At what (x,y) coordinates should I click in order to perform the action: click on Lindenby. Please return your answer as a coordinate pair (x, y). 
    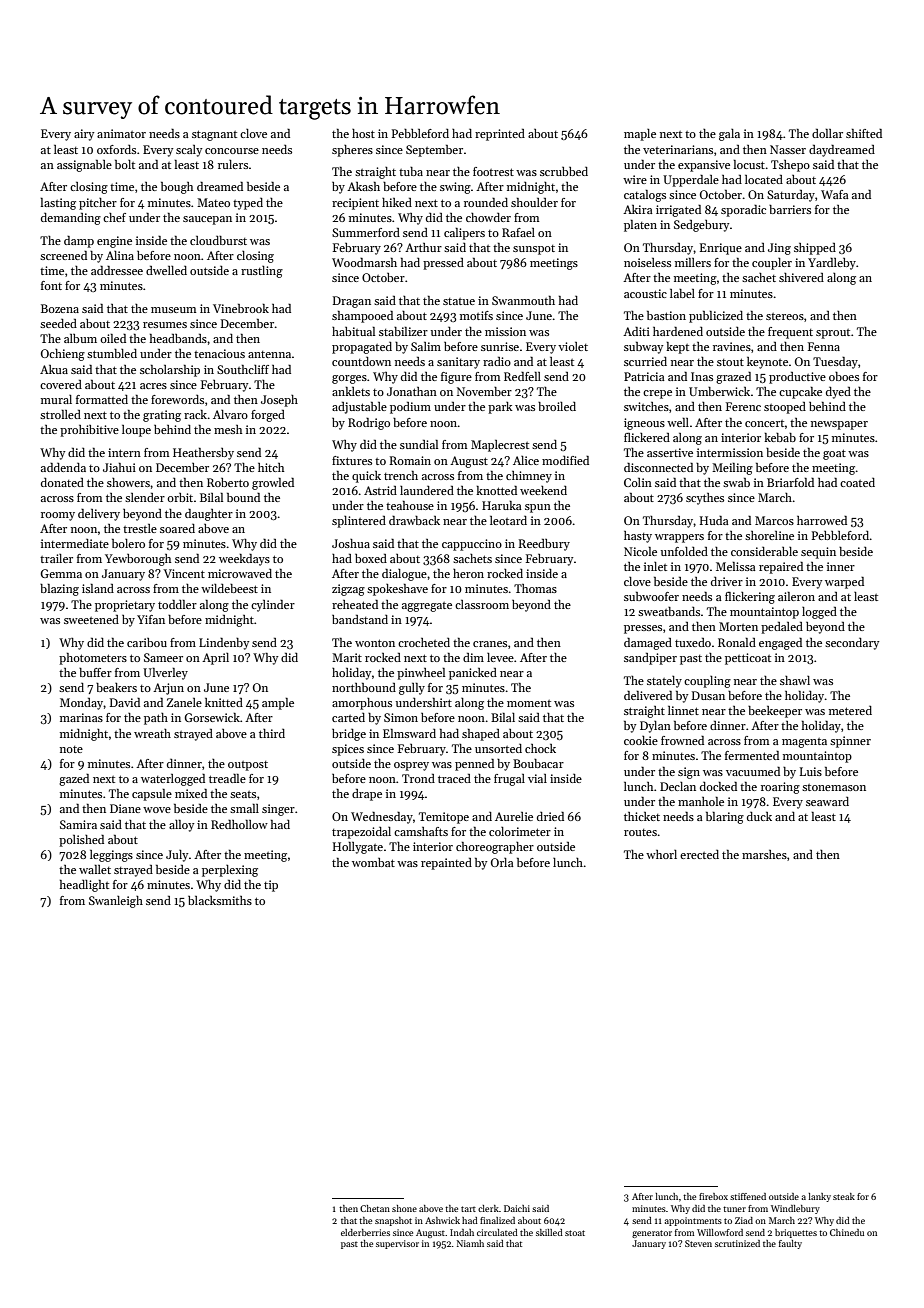
    Looking at the image, I should click on (224, 644).
